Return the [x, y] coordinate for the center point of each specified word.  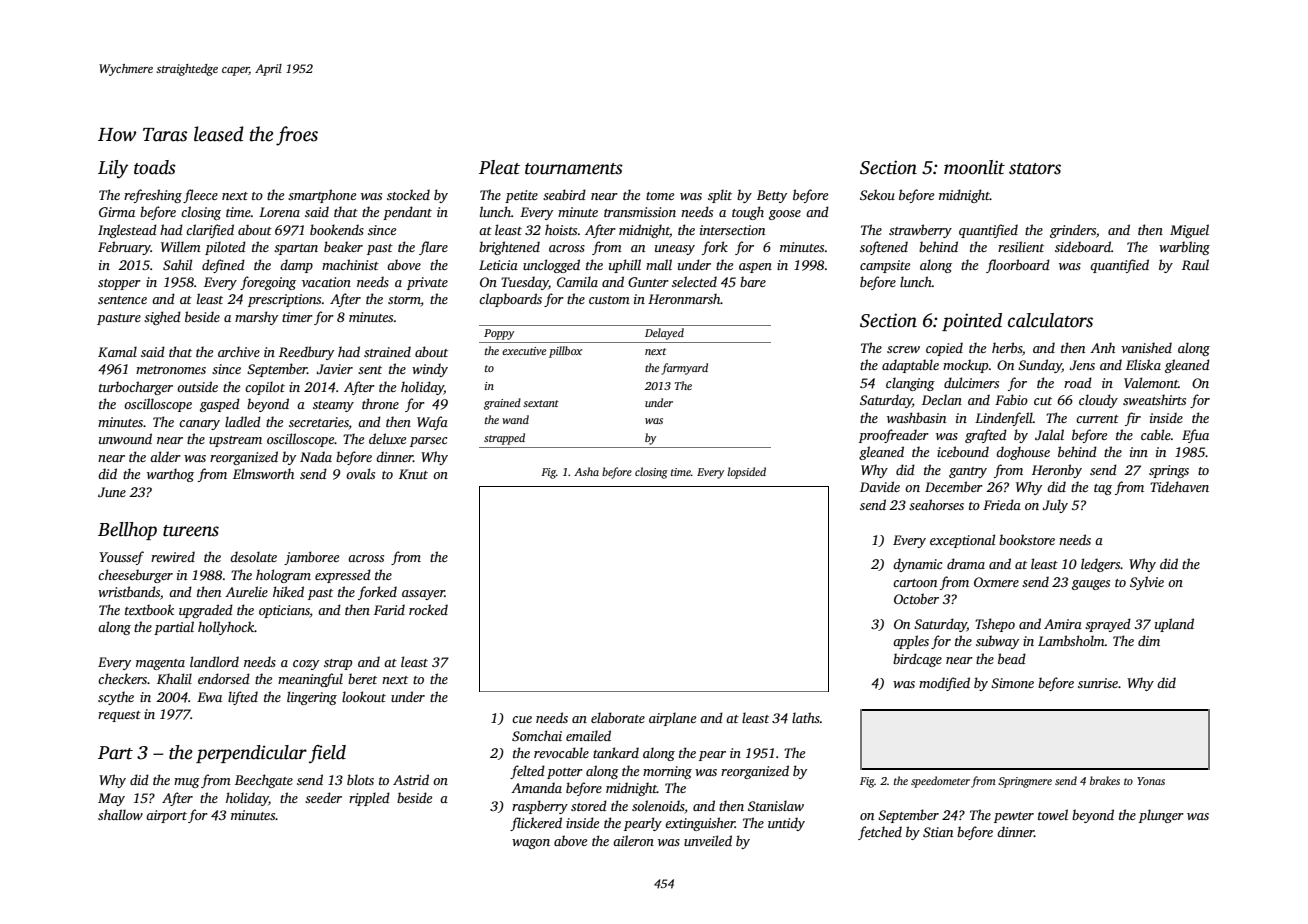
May [111, 799]
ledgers [1101, 565]
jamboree [311, 558]
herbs [1007, 347]
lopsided [746, 473]
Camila [577, 281]
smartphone [322, 196]
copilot [265, 388]
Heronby [1057, 471]
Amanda [536, 787]
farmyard [684, 369]
